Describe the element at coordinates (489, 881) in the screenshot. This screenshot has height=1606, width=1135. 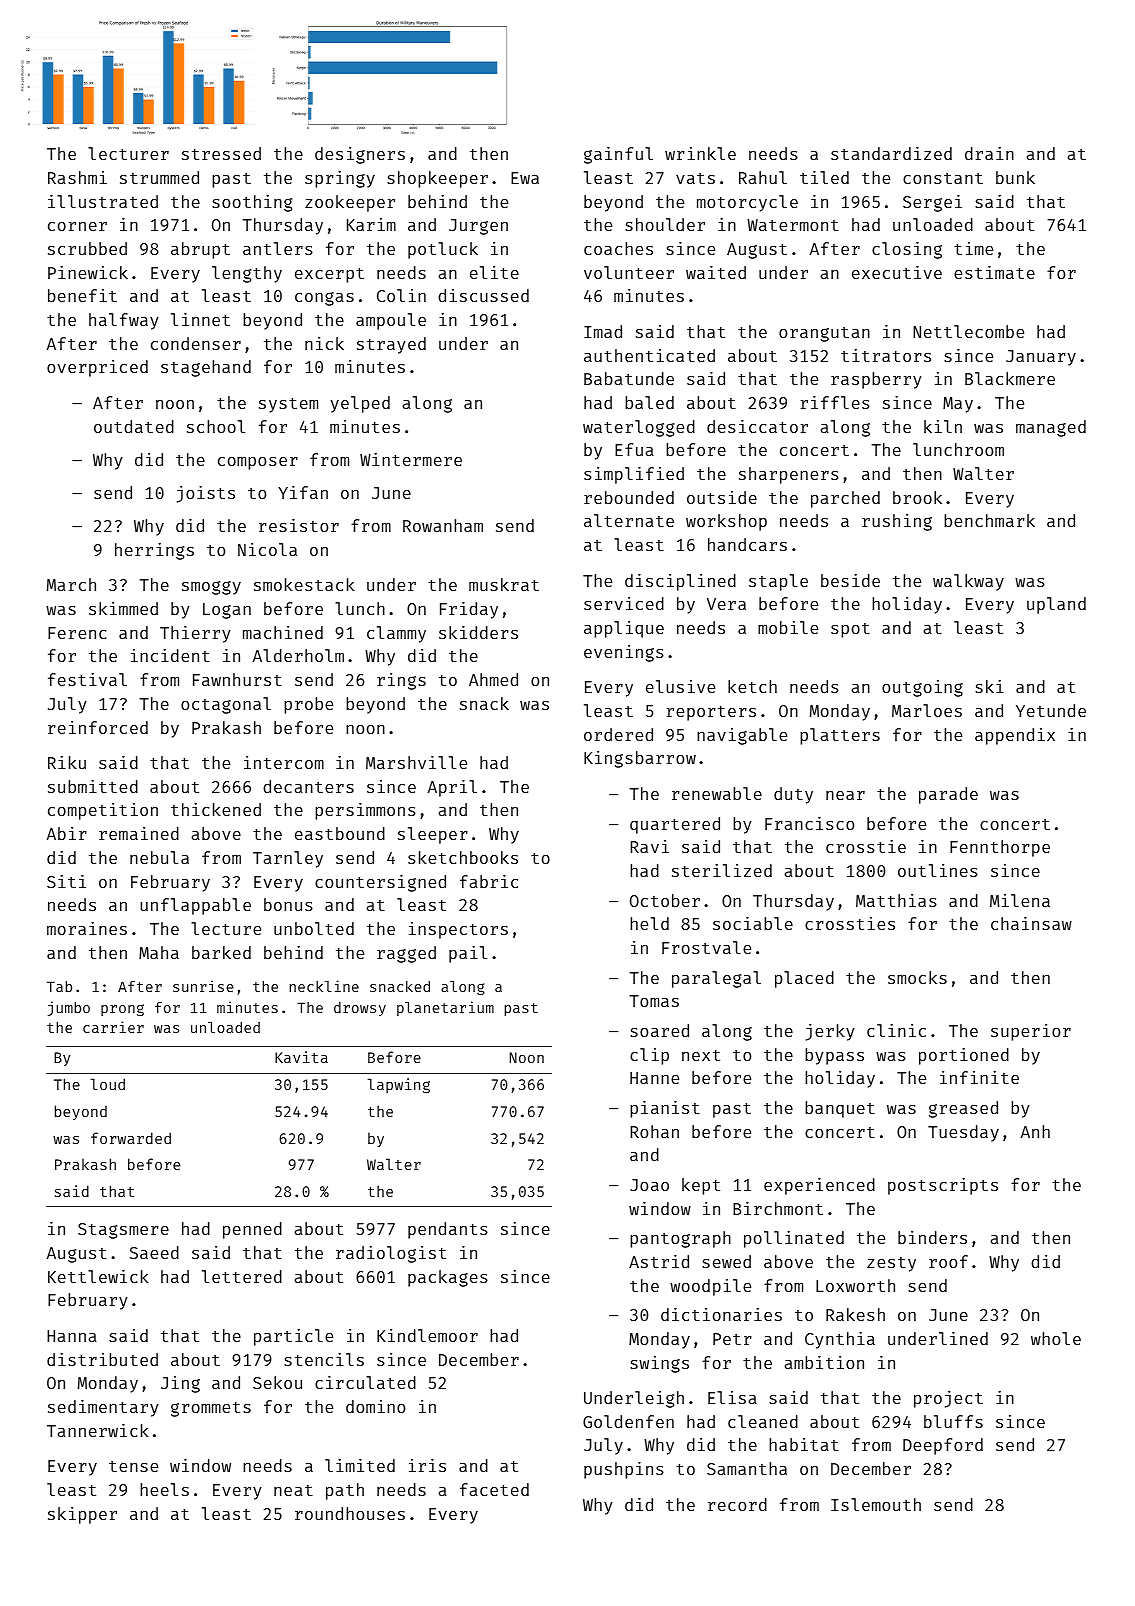
I see `fabric` at that location.
